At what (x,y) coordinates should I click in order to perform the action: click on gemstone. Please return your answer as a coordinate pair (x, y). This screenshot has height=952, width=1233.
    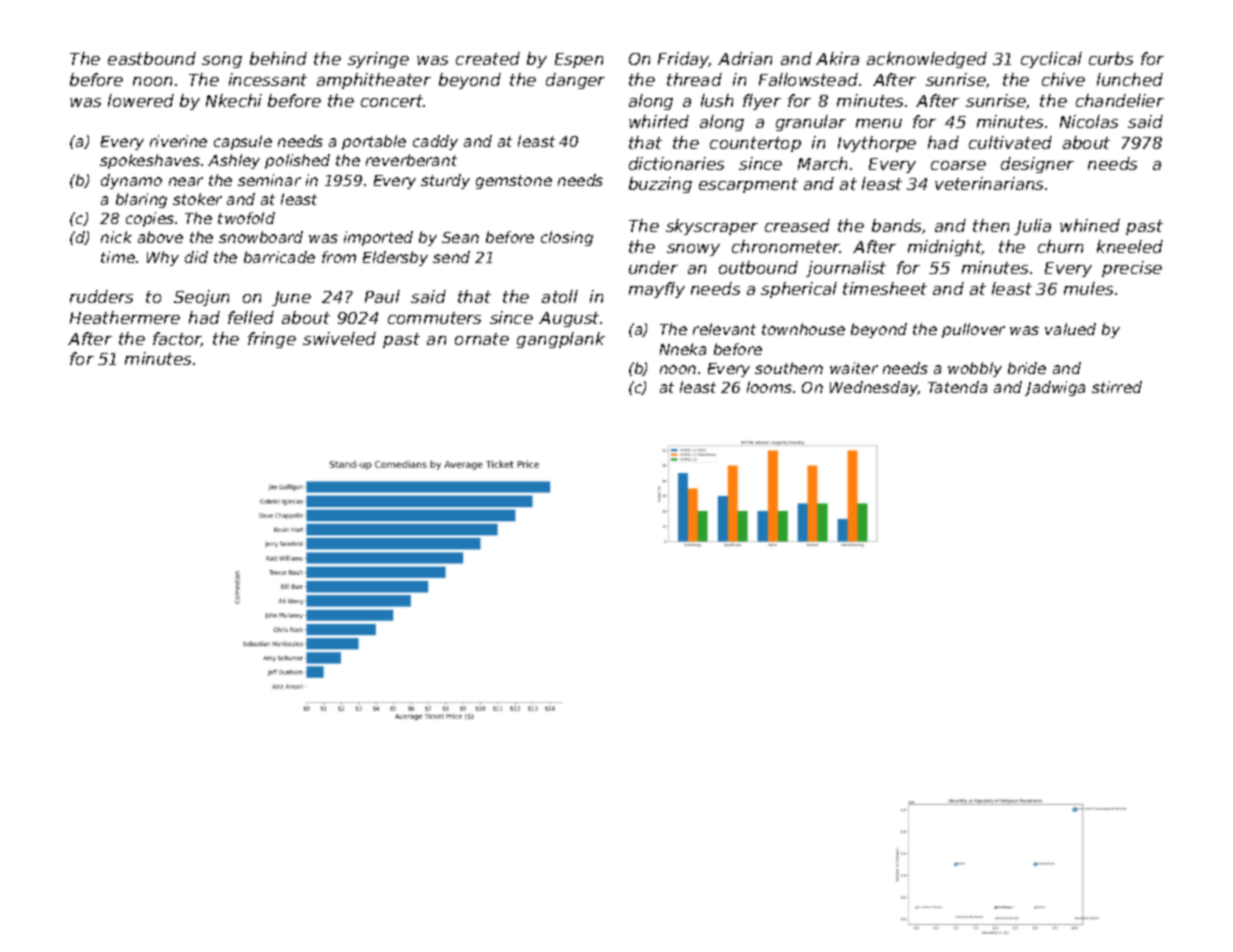
    Looking at the image, I should click on (514, 182).
